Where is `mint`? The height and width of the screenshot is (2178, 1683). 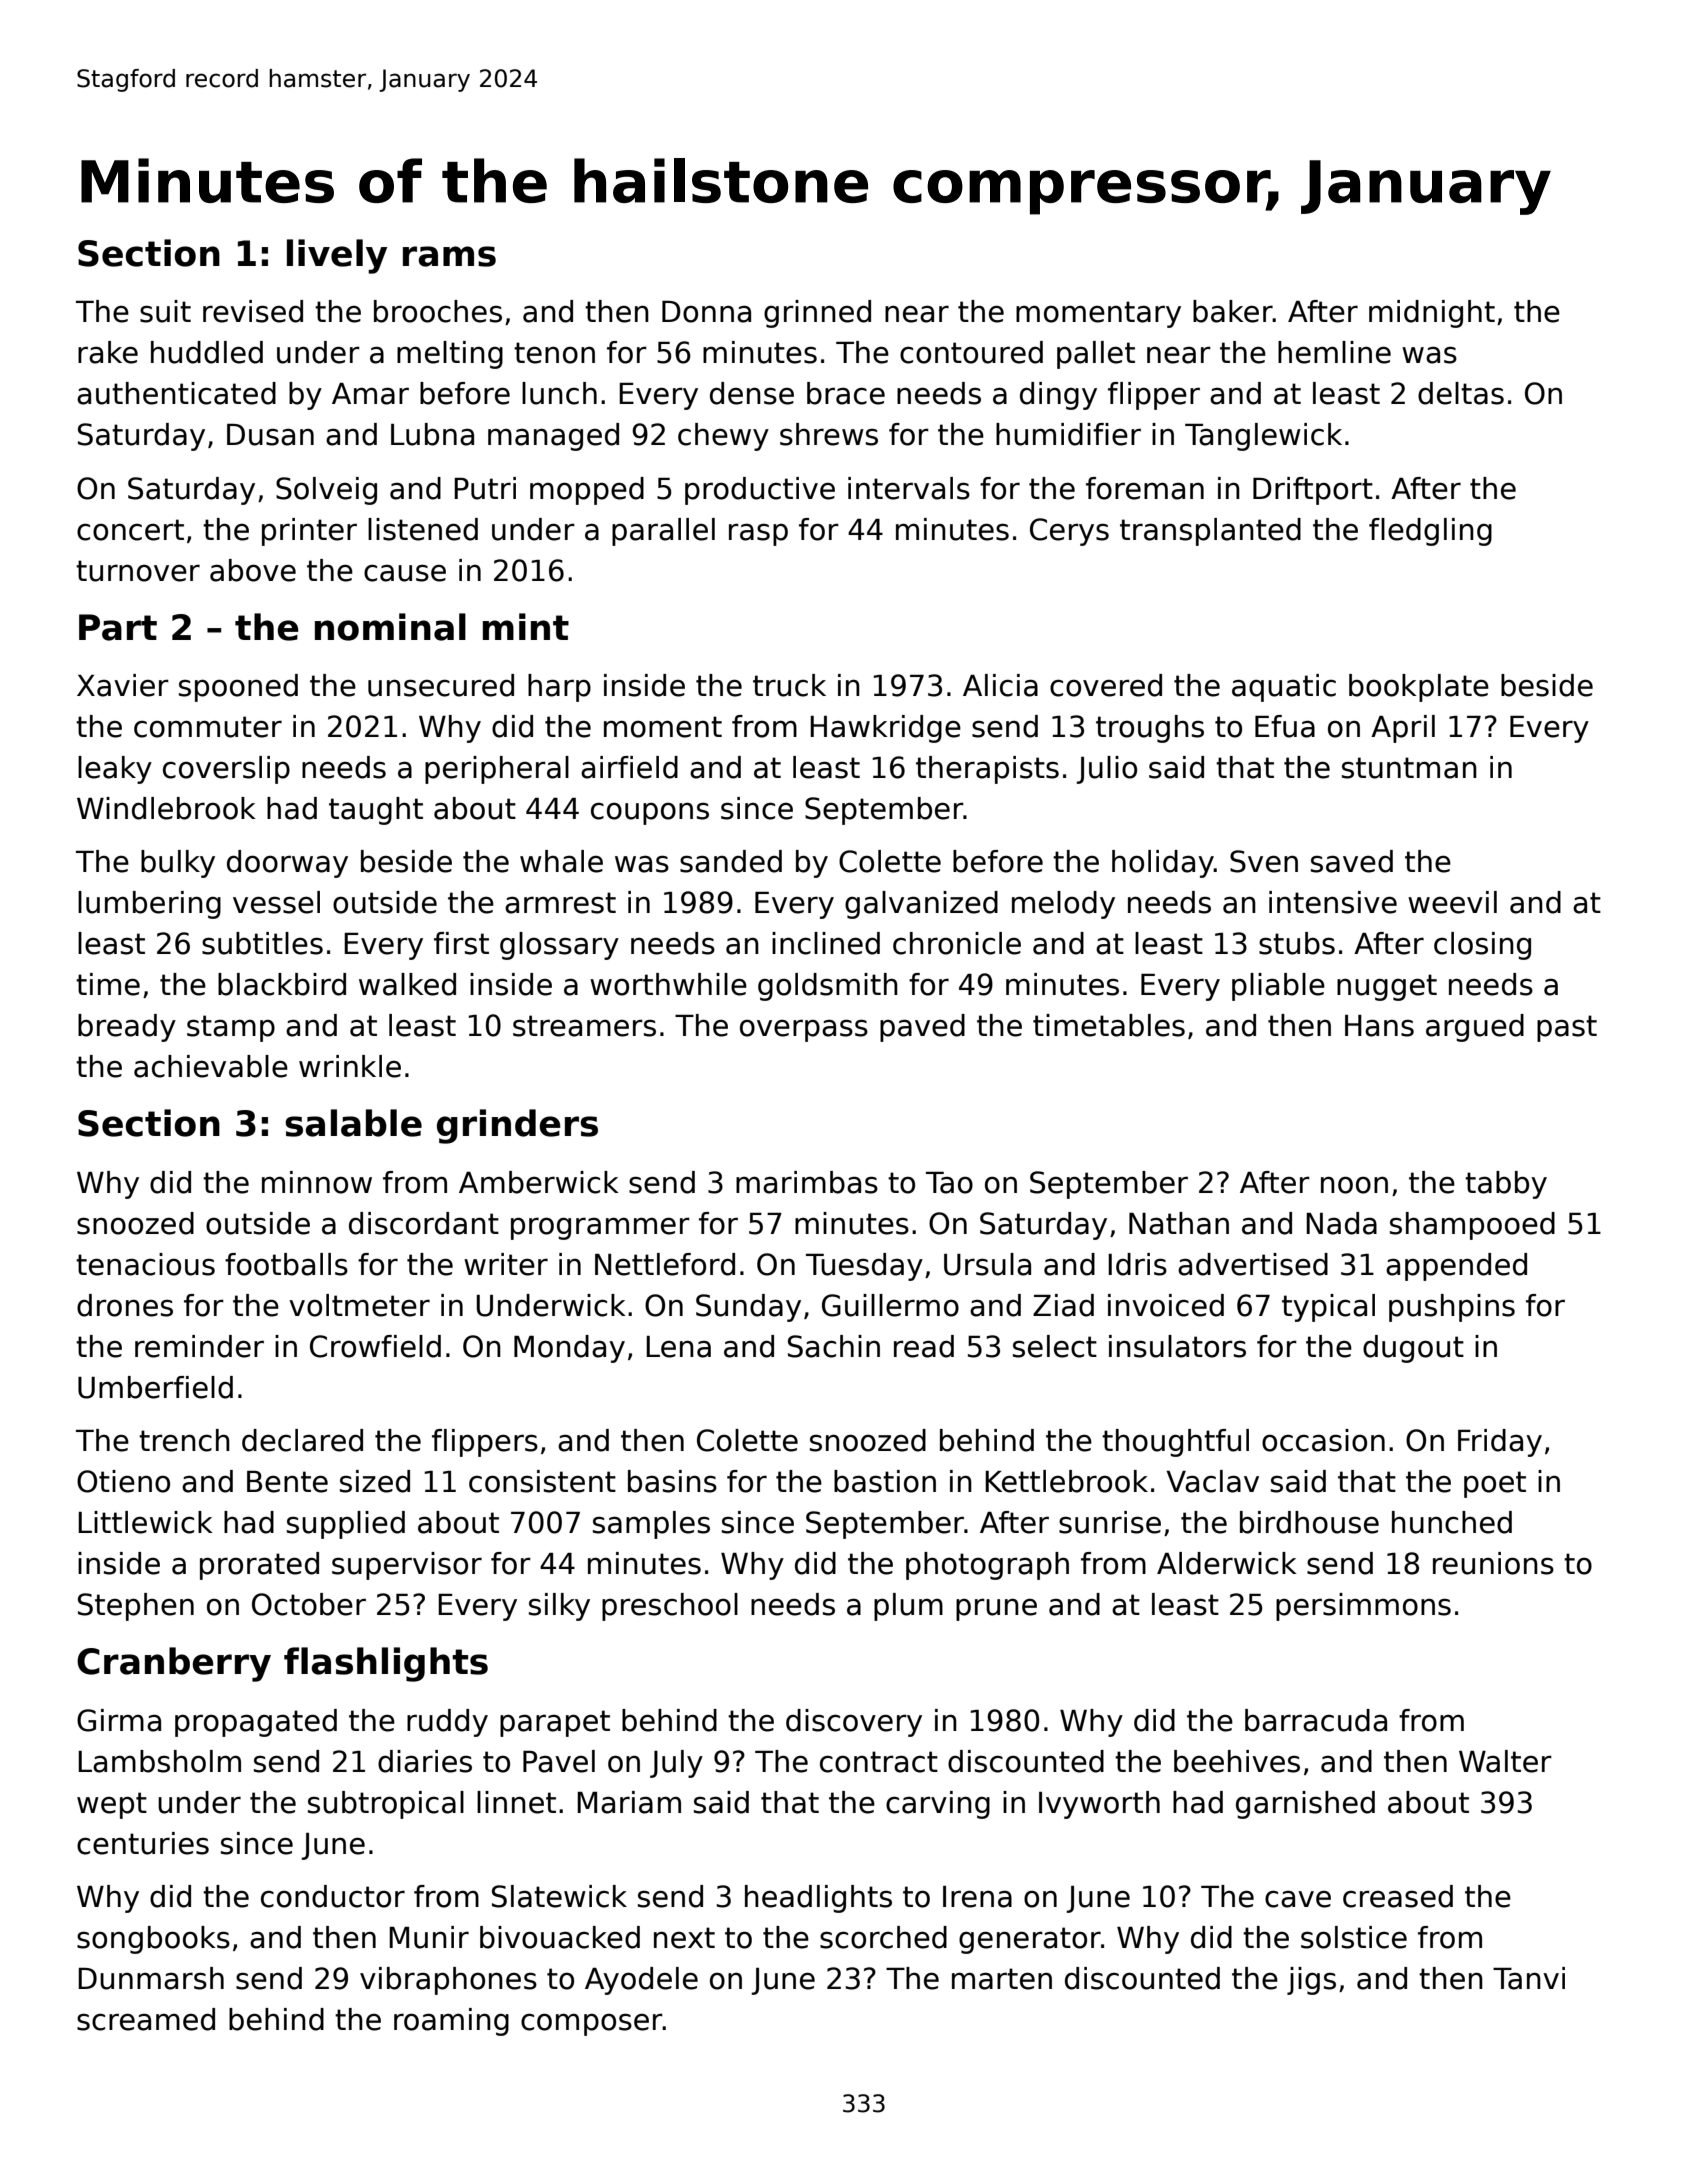
mint is located at coordinates (526, 626).
